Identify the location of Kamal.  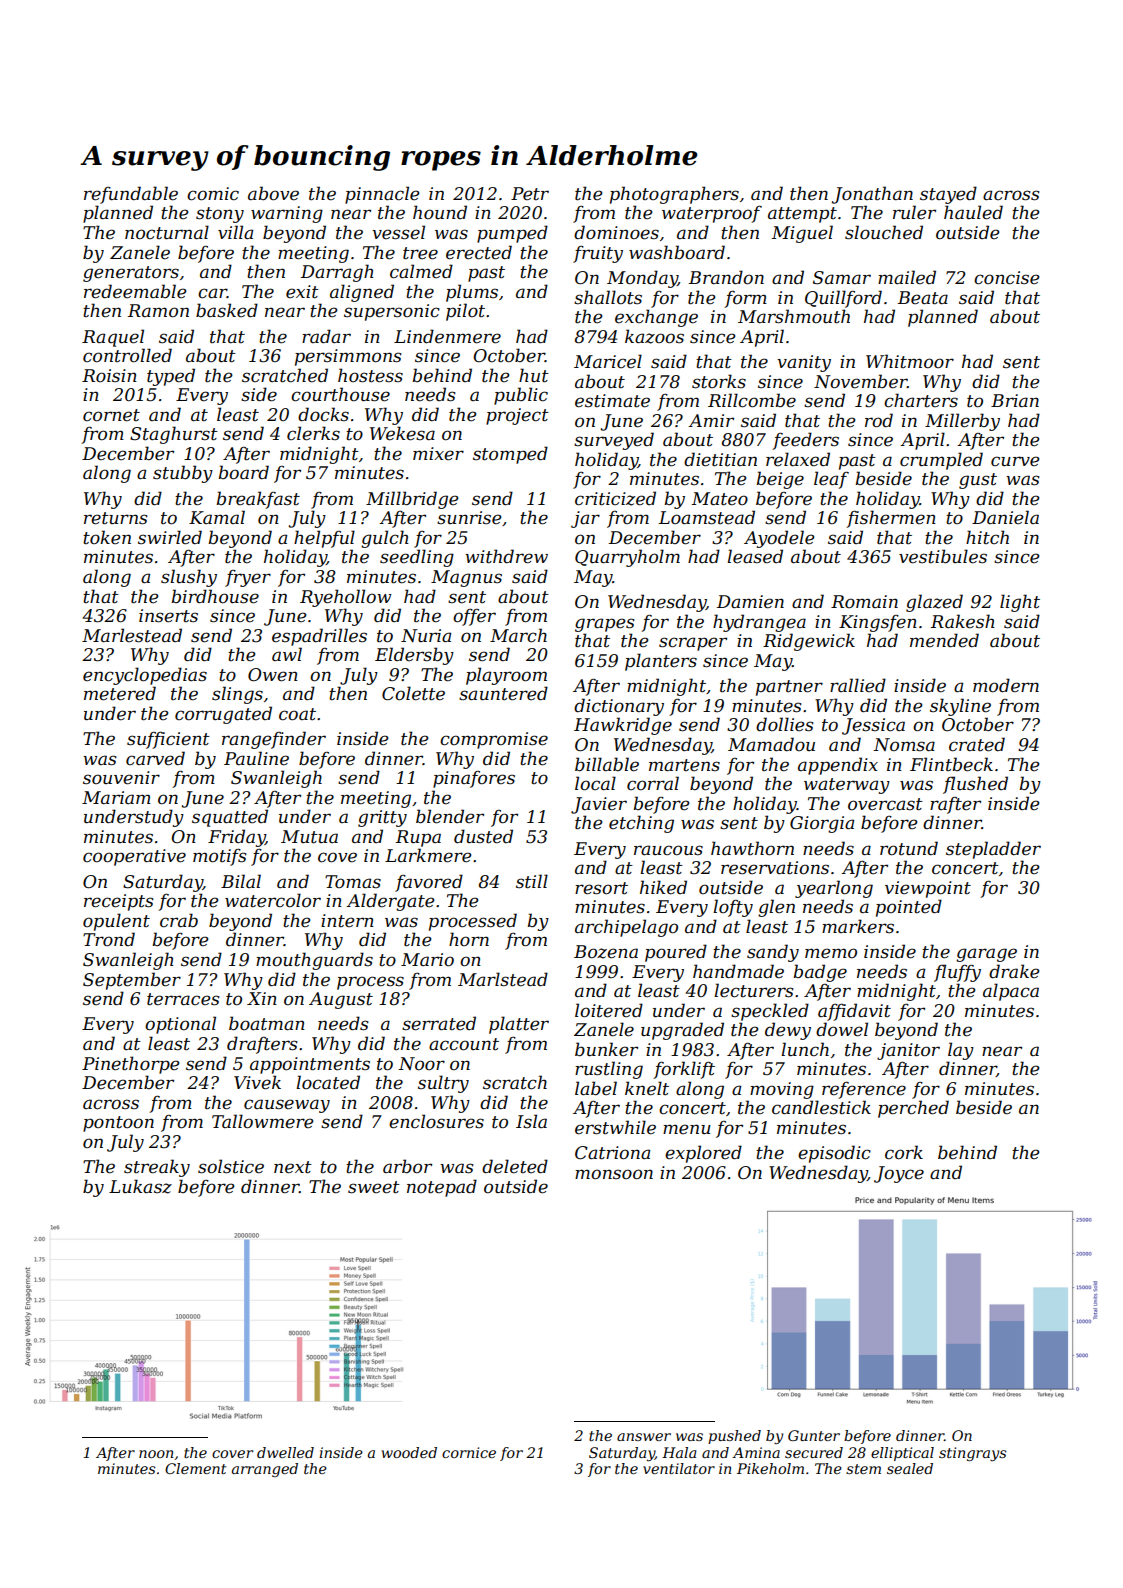
(217, 517).
